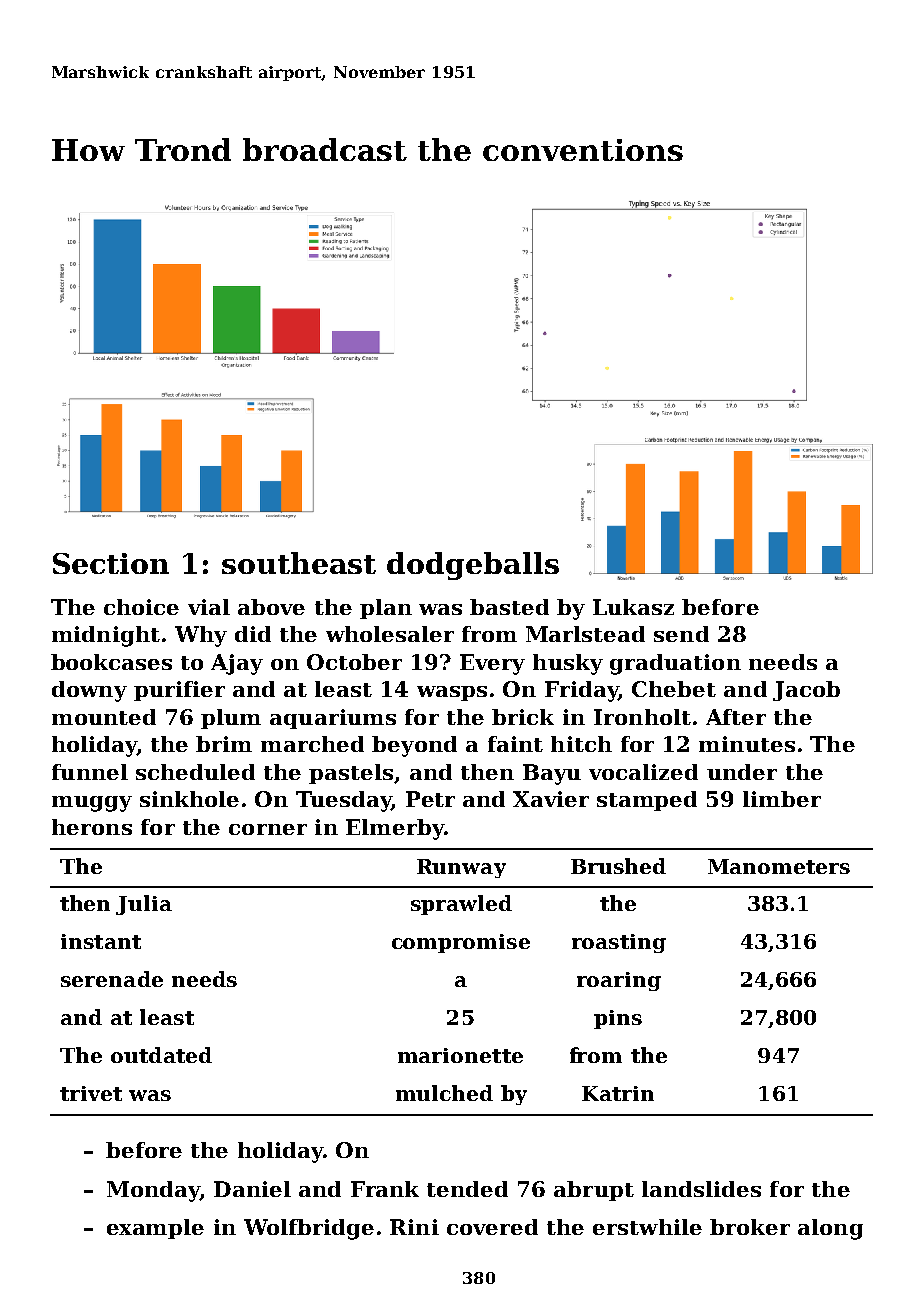 The image size is (924, 1314). Describe the element at coordinates (111, 563) in the document. I see `Section` at that location.
